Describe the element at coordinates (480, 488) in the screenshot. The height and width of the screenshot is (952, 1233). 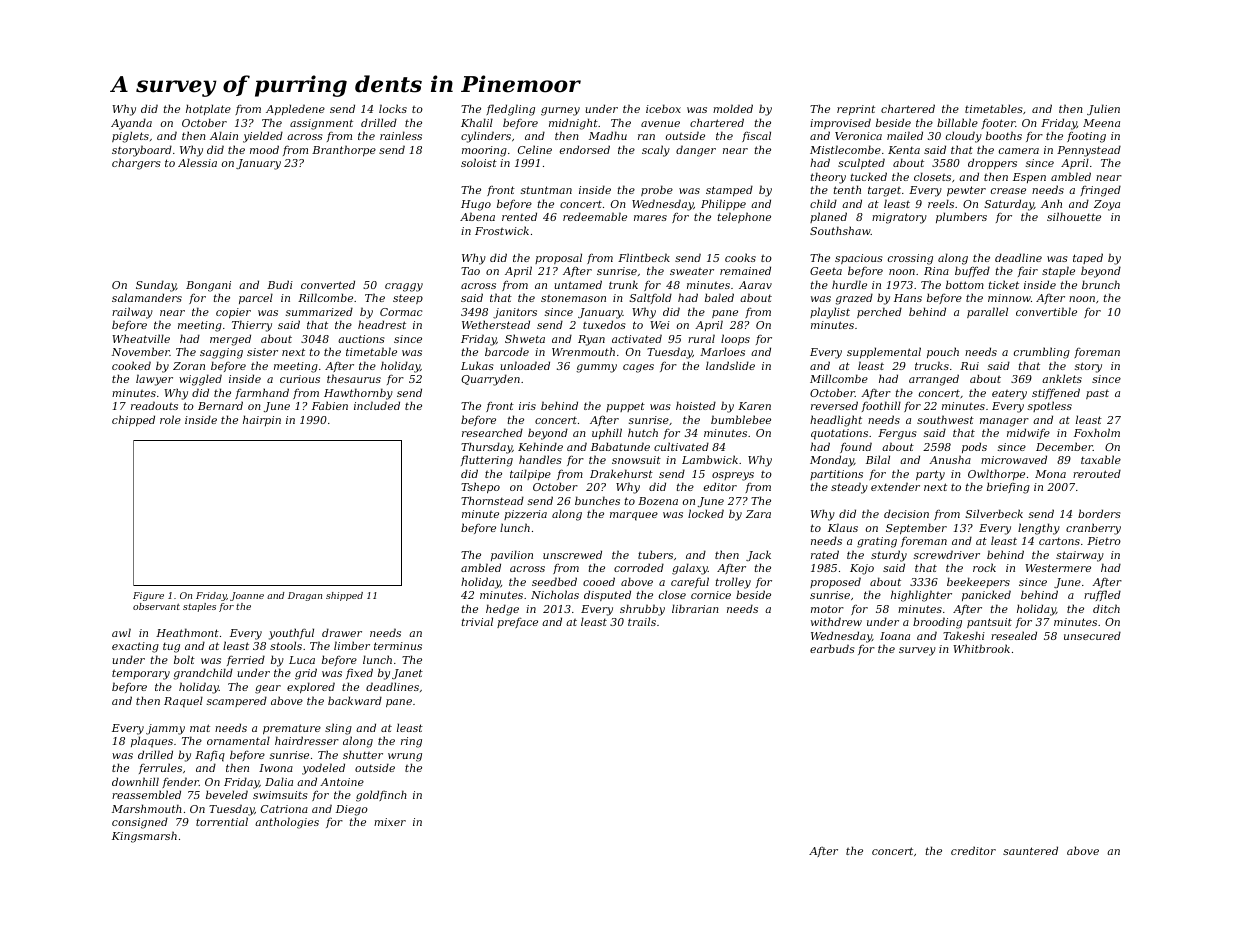
I see `Tshepo` at that location.
